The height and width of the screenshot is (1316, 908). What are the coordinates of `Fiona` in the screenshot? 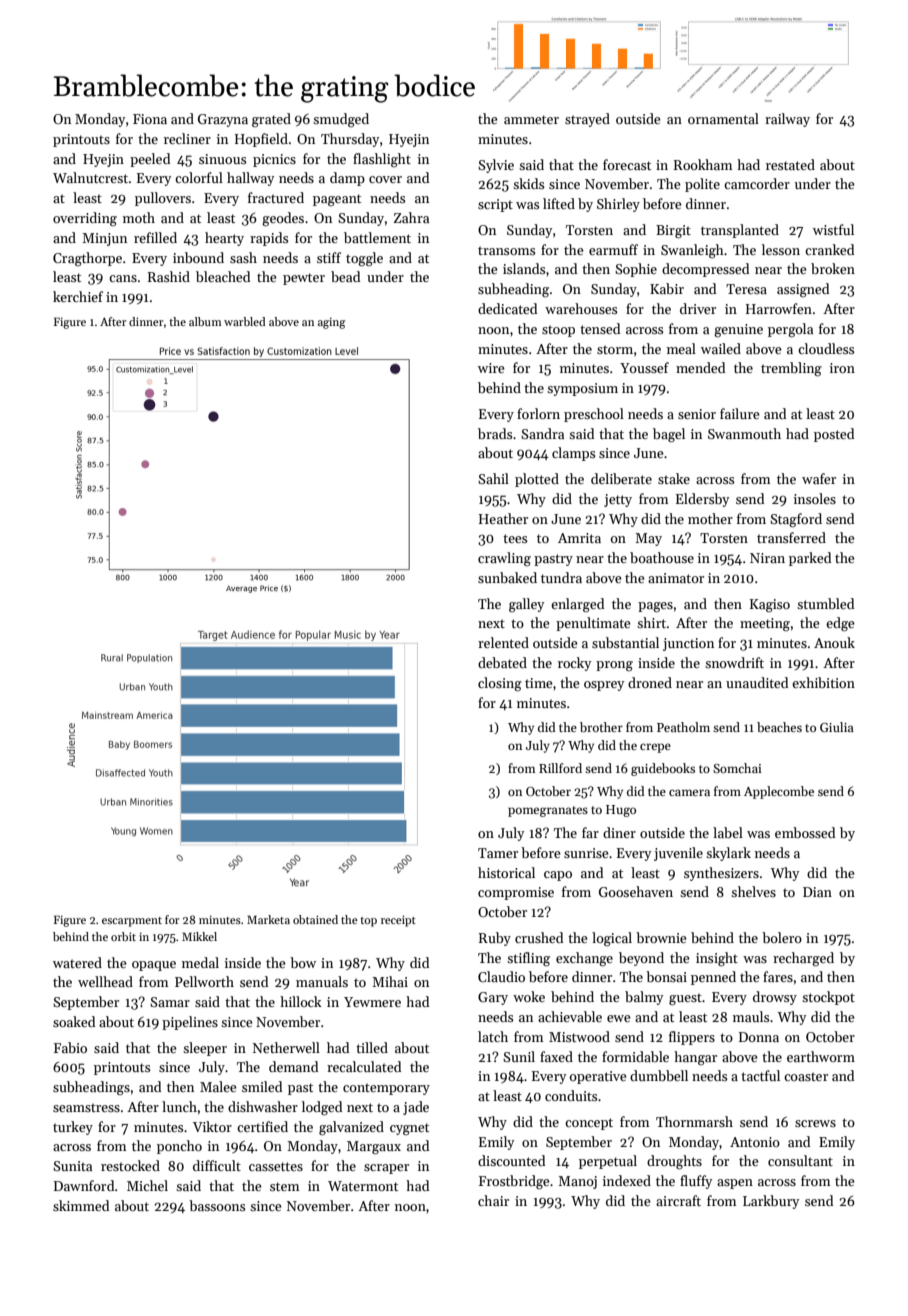 It's located at (150, 119).
